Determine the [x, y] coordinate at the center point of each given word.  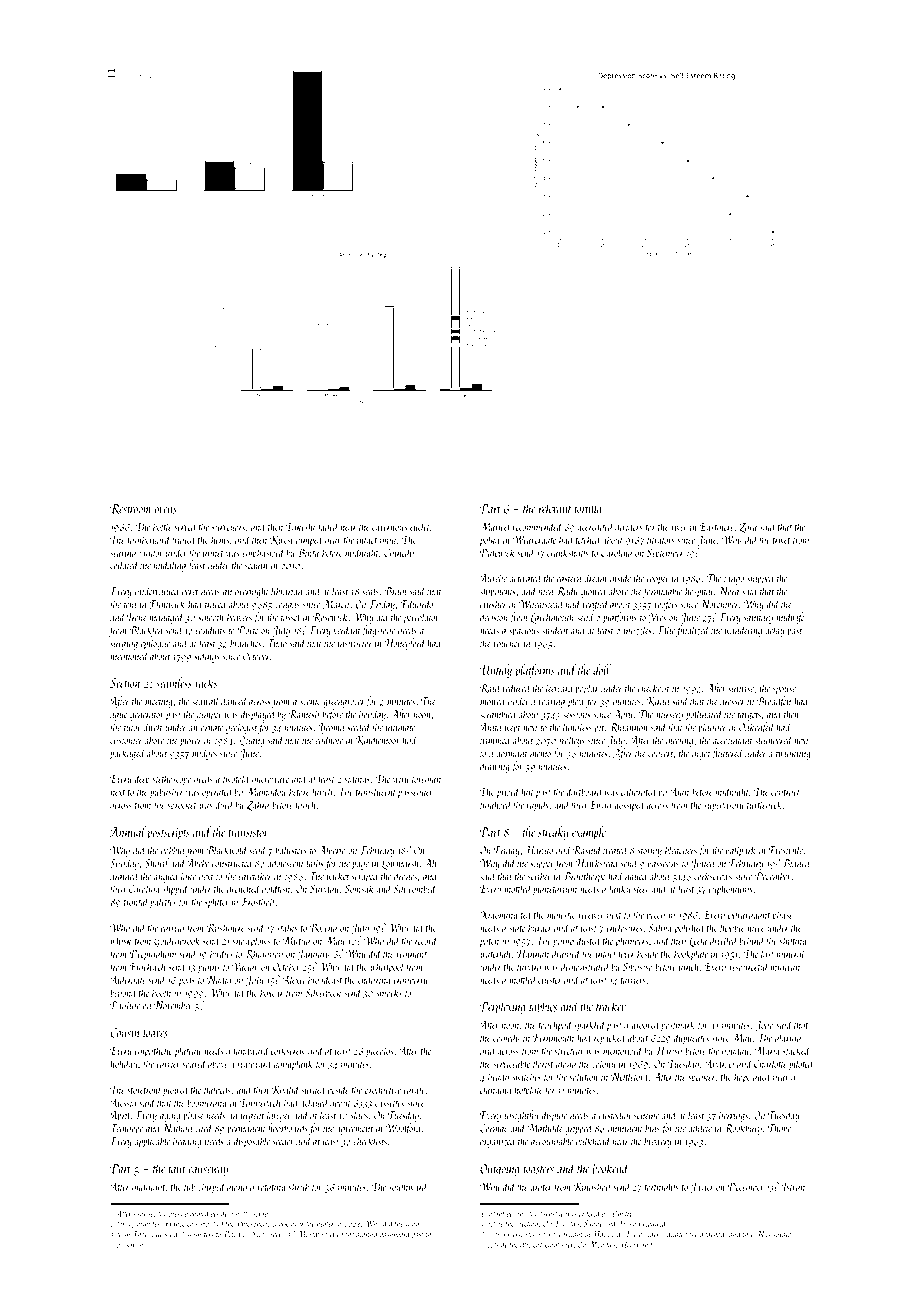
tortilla [588, 508]
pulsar [126, 1245]
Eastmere [717, 526]
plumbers [631, 942]
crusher [493, 604]
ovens [165, 510]
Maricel [495, 526]
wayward [255, 1065]
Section [125, 683]
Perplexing [503, 1007]
